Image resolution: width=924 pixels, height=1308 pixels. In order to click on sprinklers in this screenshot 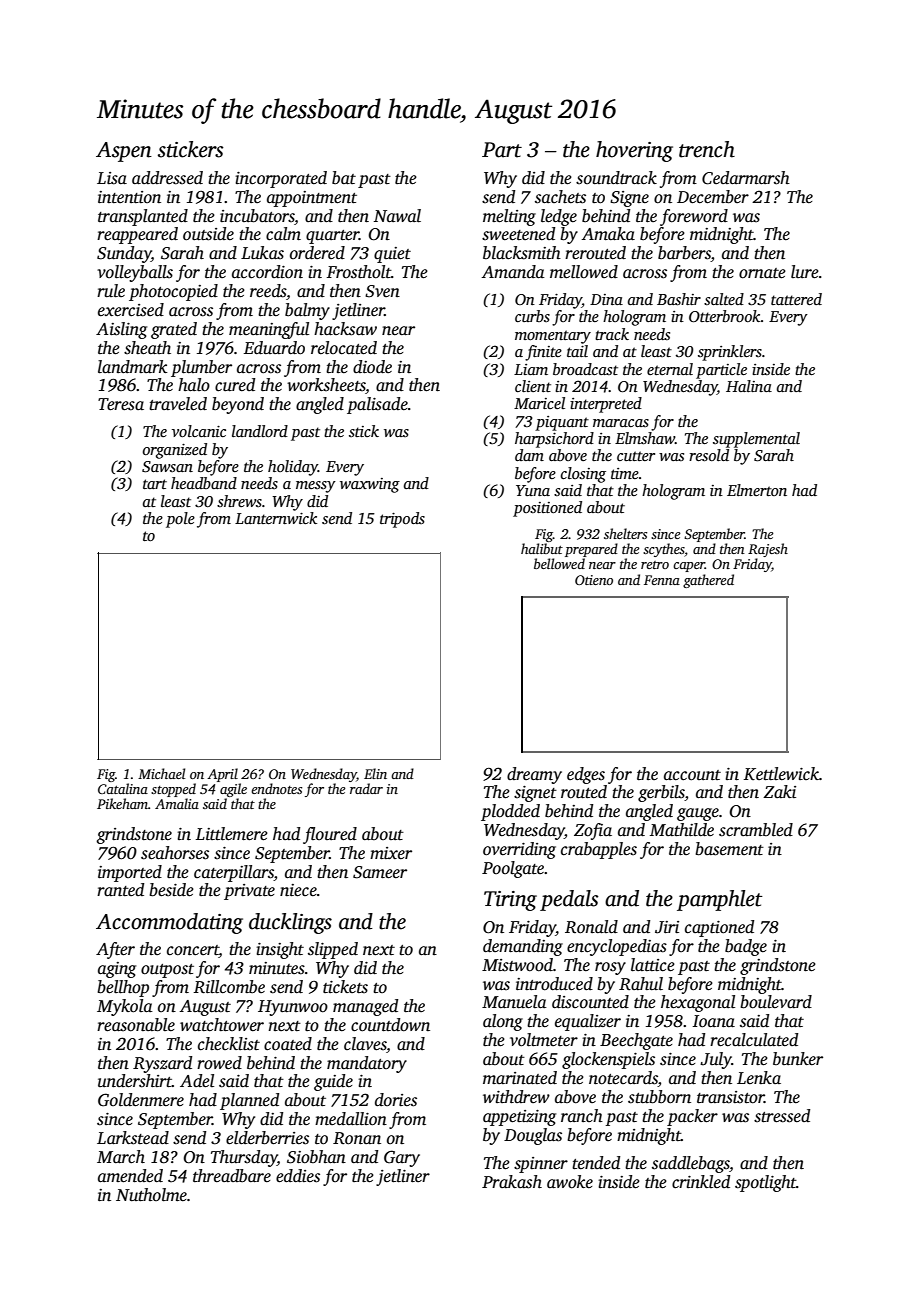, I will do `click(730, 353)`.
